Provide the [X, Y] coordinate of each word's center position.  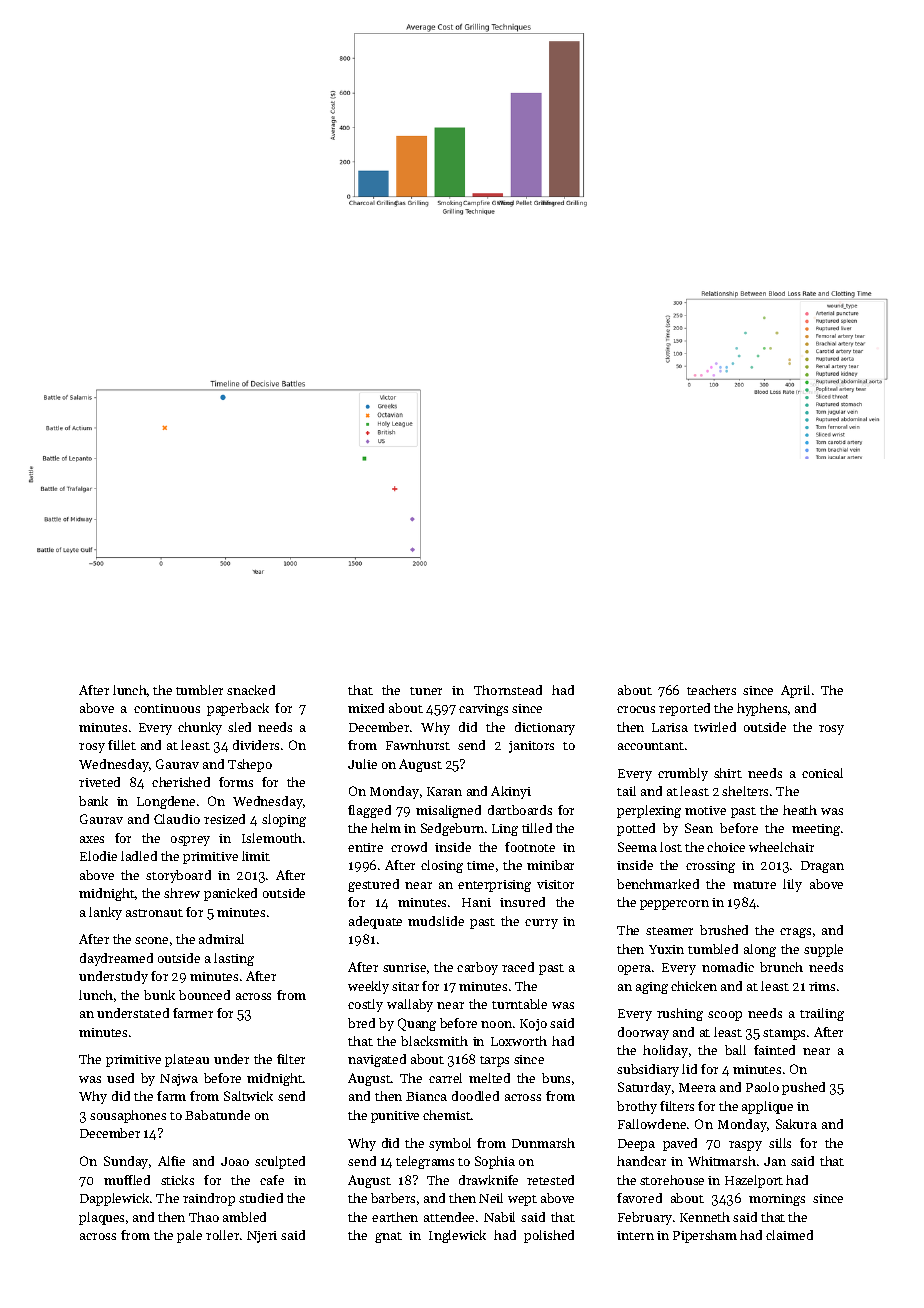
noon [496, 1024]
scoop [725, 1016]
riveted [99, 782]
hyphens [762, 709]
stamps [784, 1034]
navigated [377, 1060]
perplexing [649, 811]
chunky [200, 728]
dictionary [545, 728]
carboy [477, 968]
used [120, 1078]
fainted [774, 1050]
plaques [101, 1218]
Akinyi [511, 792]
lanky [105, 913]
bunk [159, 995]
